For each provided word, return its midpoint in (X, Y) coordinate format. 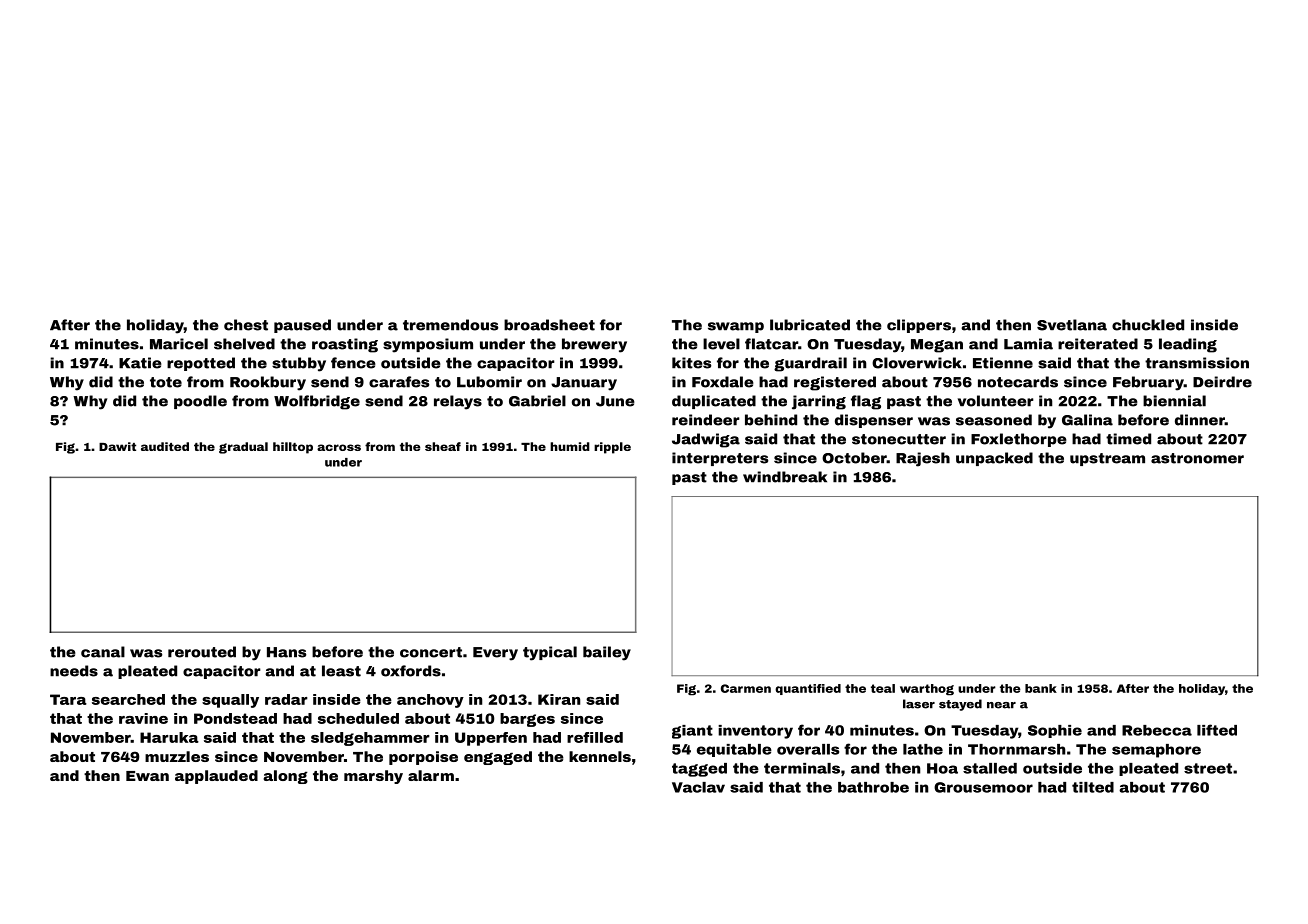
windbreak (785, 477)
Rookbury (268, 383)
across (339, 447)
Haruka (169, 737)
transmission (1197, 363)
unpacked (994, 459)
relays (458, 402)
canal (103, 652)
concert (431, 652)
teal (883, 688)
